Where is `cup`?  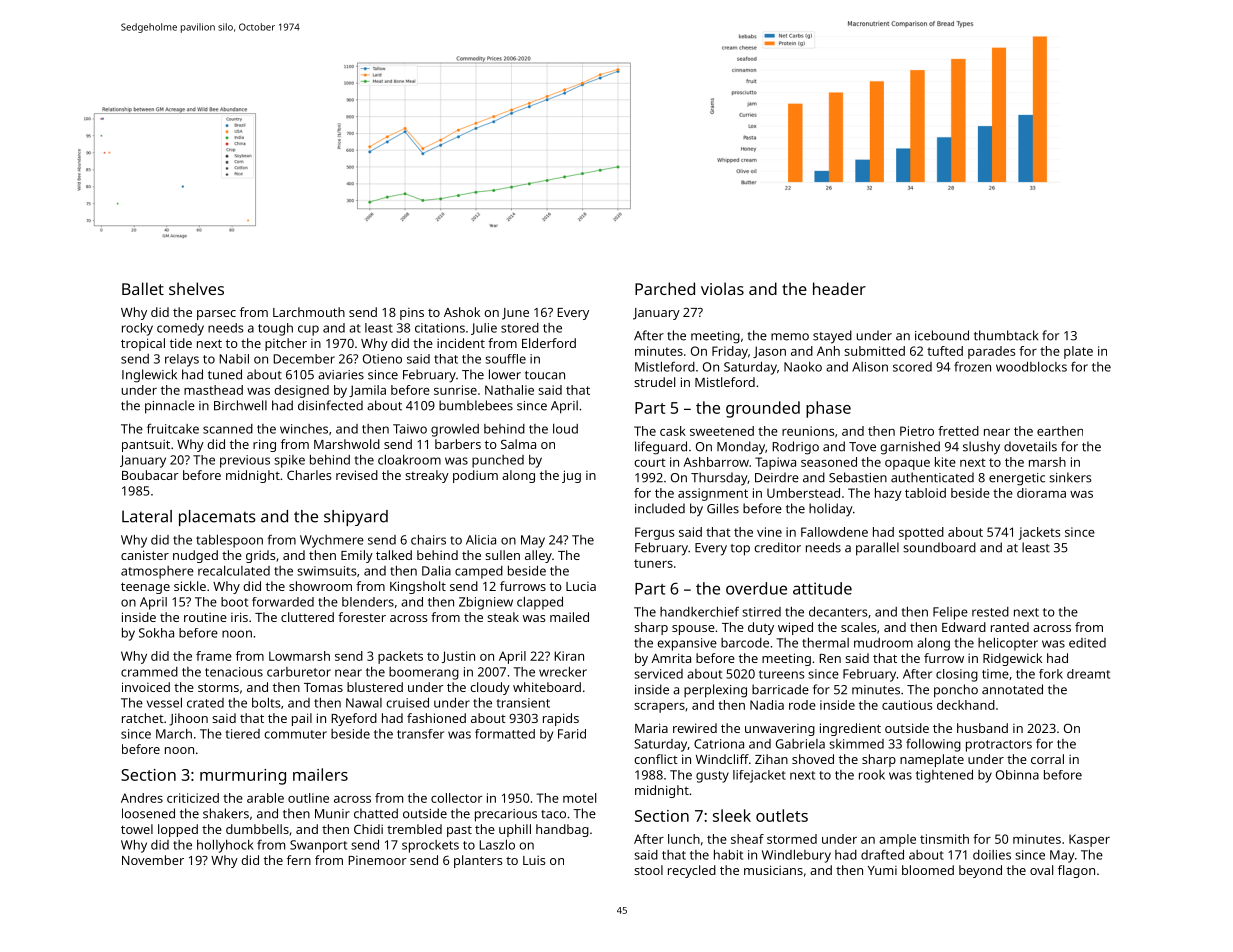
cup is located at coordinates (308, 330).
